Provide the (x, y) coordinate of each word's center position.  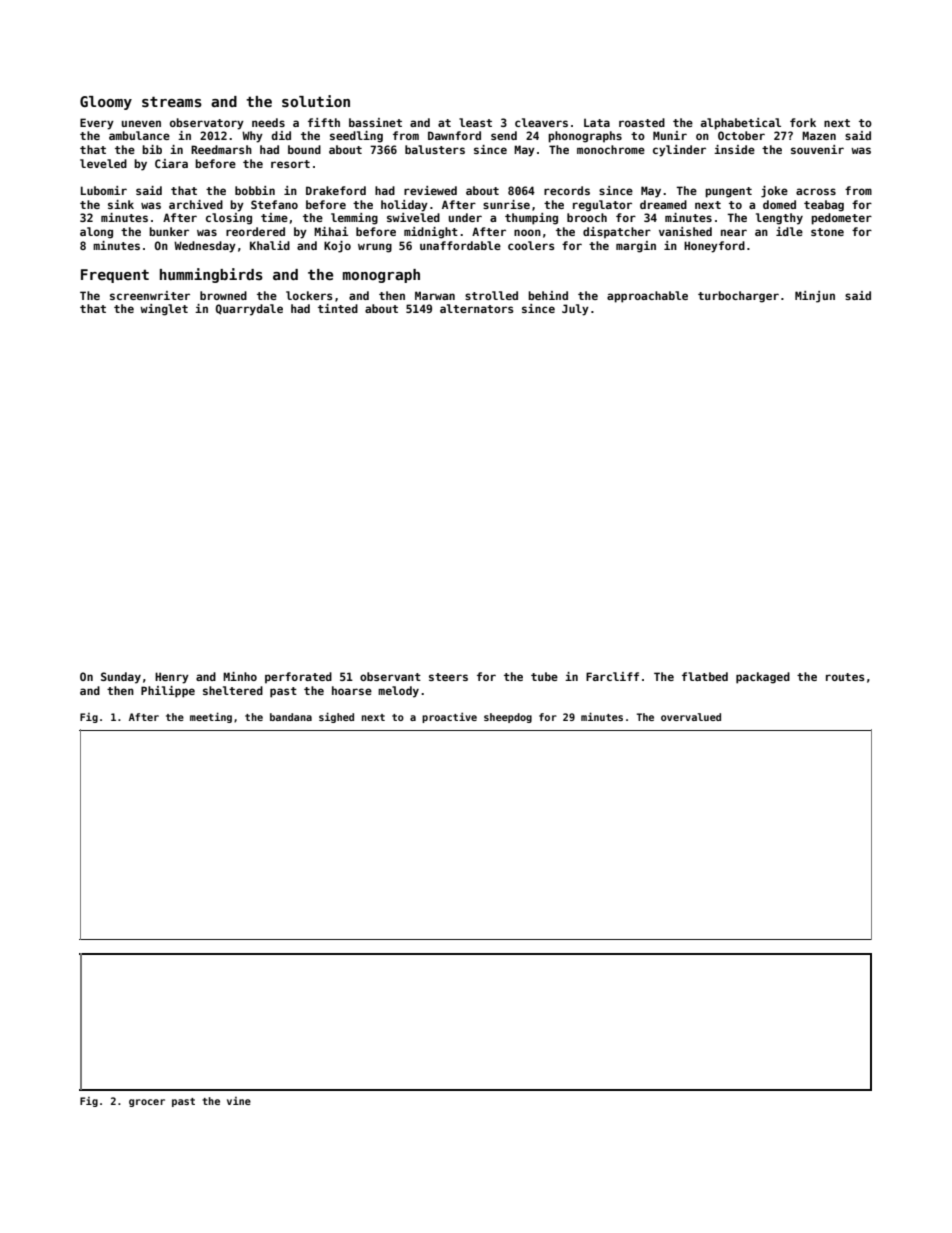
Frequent (115, 276)
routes (845, 677)
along (96, 233)
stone (827, 232)
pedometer (841, 219)
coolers (531, 245)
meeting (211, 717)
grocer (147, 1103)
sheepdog (508, 718)
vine (239, 1101)
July (575, 310)
